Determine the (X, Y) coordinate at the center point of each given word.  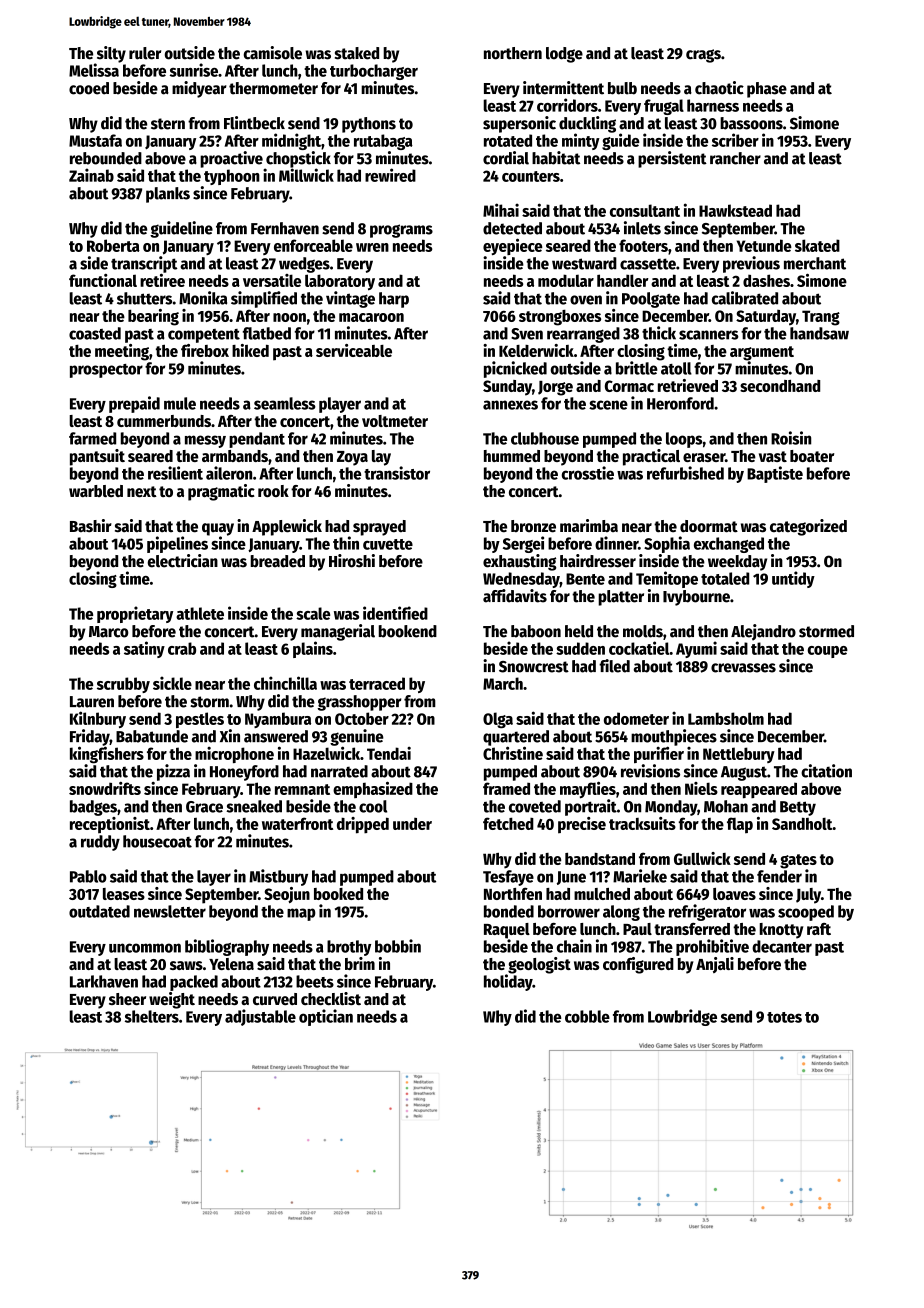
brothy (349, 948)
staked (357, 53)
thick (659, 333)
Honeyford (244, 773)
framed (506, 788)
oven (586, 300)
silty (111, 54)
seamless (285, 403)
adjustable (260, 1017)
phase (767, 90)
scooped (806, 913)
